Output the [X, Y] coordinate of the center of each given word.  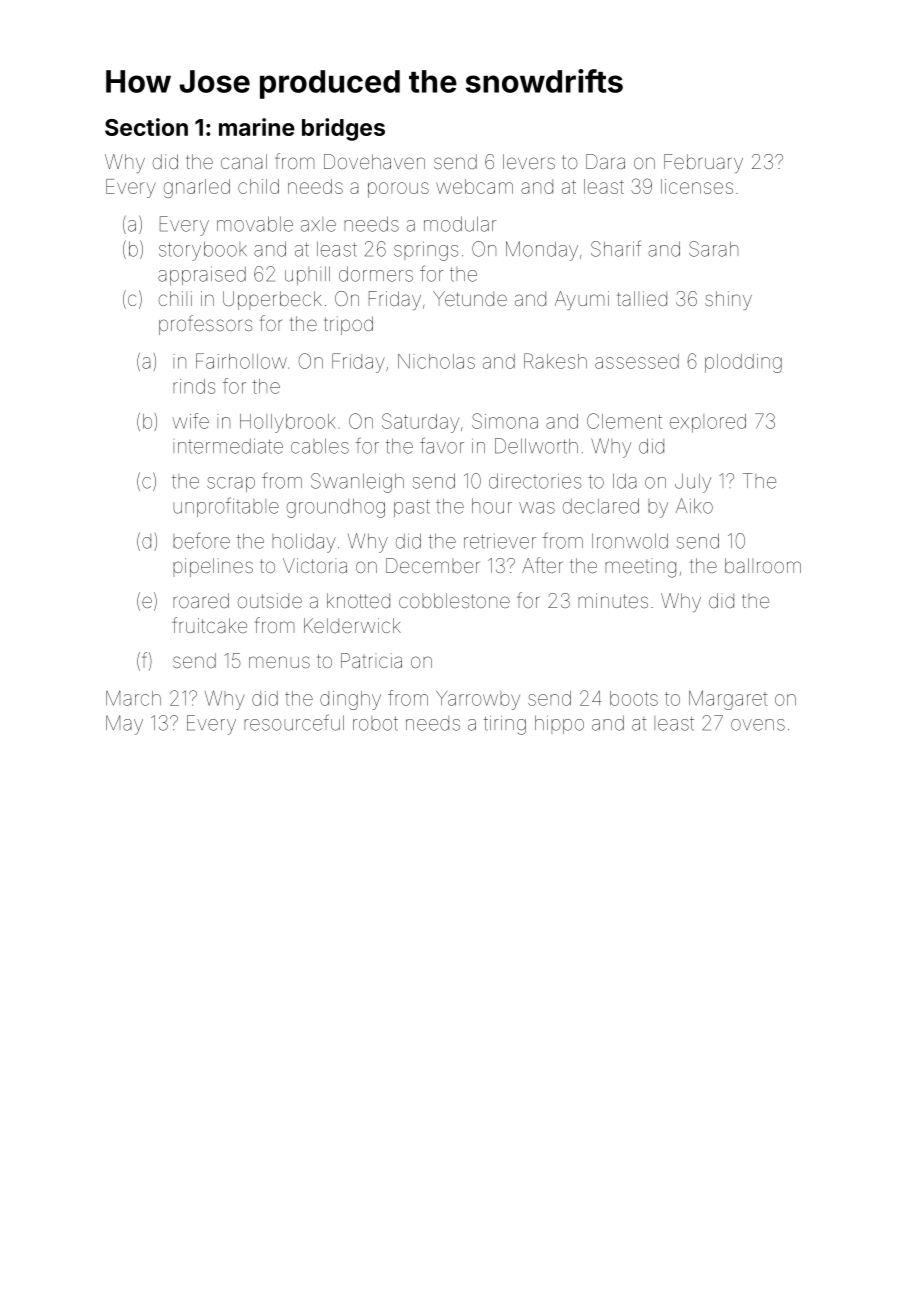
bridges [343, 129]
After [542, 565]
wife [191, 421]
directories [535, 481]
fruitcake [209, 625]
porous [398, 190]
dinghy [350, 700]
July [693, 483]
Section [146, 127]
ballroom [763, 565]
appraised [202, 275]
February [703, 163]
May [124, 725]
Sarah [713, 249]
